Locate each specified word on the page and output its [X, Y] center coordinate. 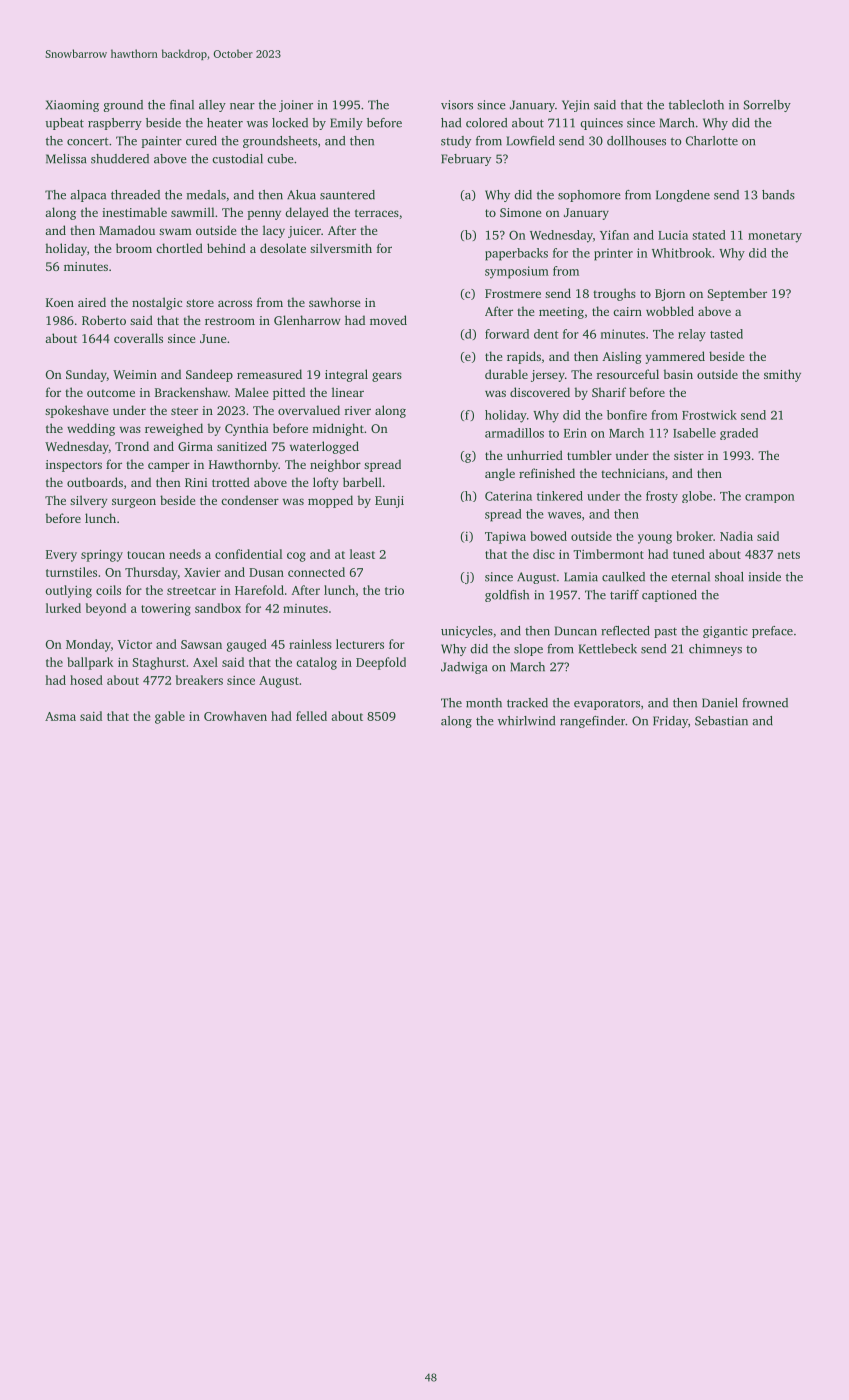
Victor [135, 644]
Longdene [683, 196]
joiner [296, 106]
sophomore [589, 196]
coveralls [138, 338]
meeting [561, 313]
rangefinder [592, 722]
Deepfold [381, 663]
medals [206, 195]
